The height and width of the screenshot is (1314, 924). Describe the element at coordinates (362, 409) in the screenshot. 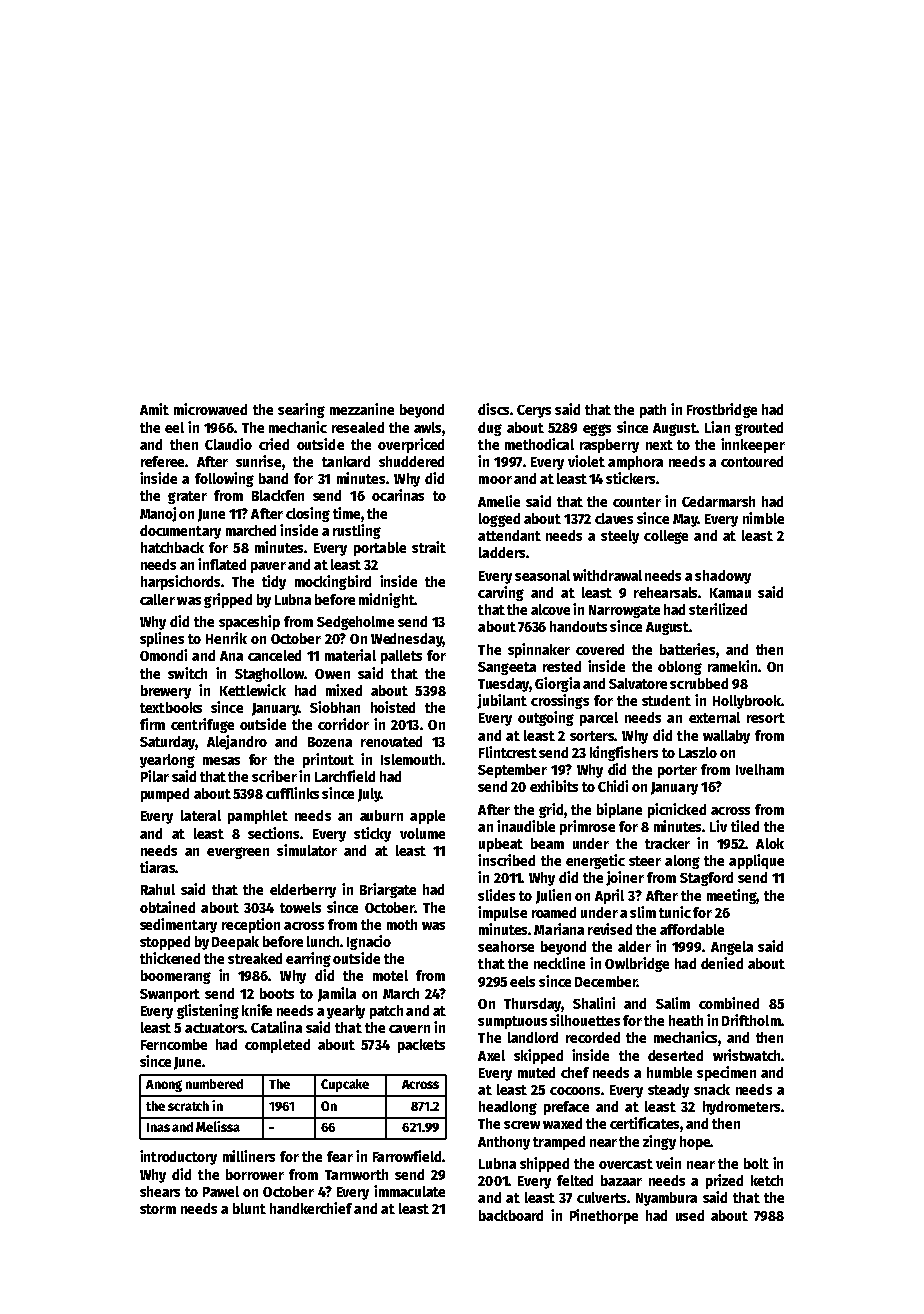

I see `mezzanine` at that location.
